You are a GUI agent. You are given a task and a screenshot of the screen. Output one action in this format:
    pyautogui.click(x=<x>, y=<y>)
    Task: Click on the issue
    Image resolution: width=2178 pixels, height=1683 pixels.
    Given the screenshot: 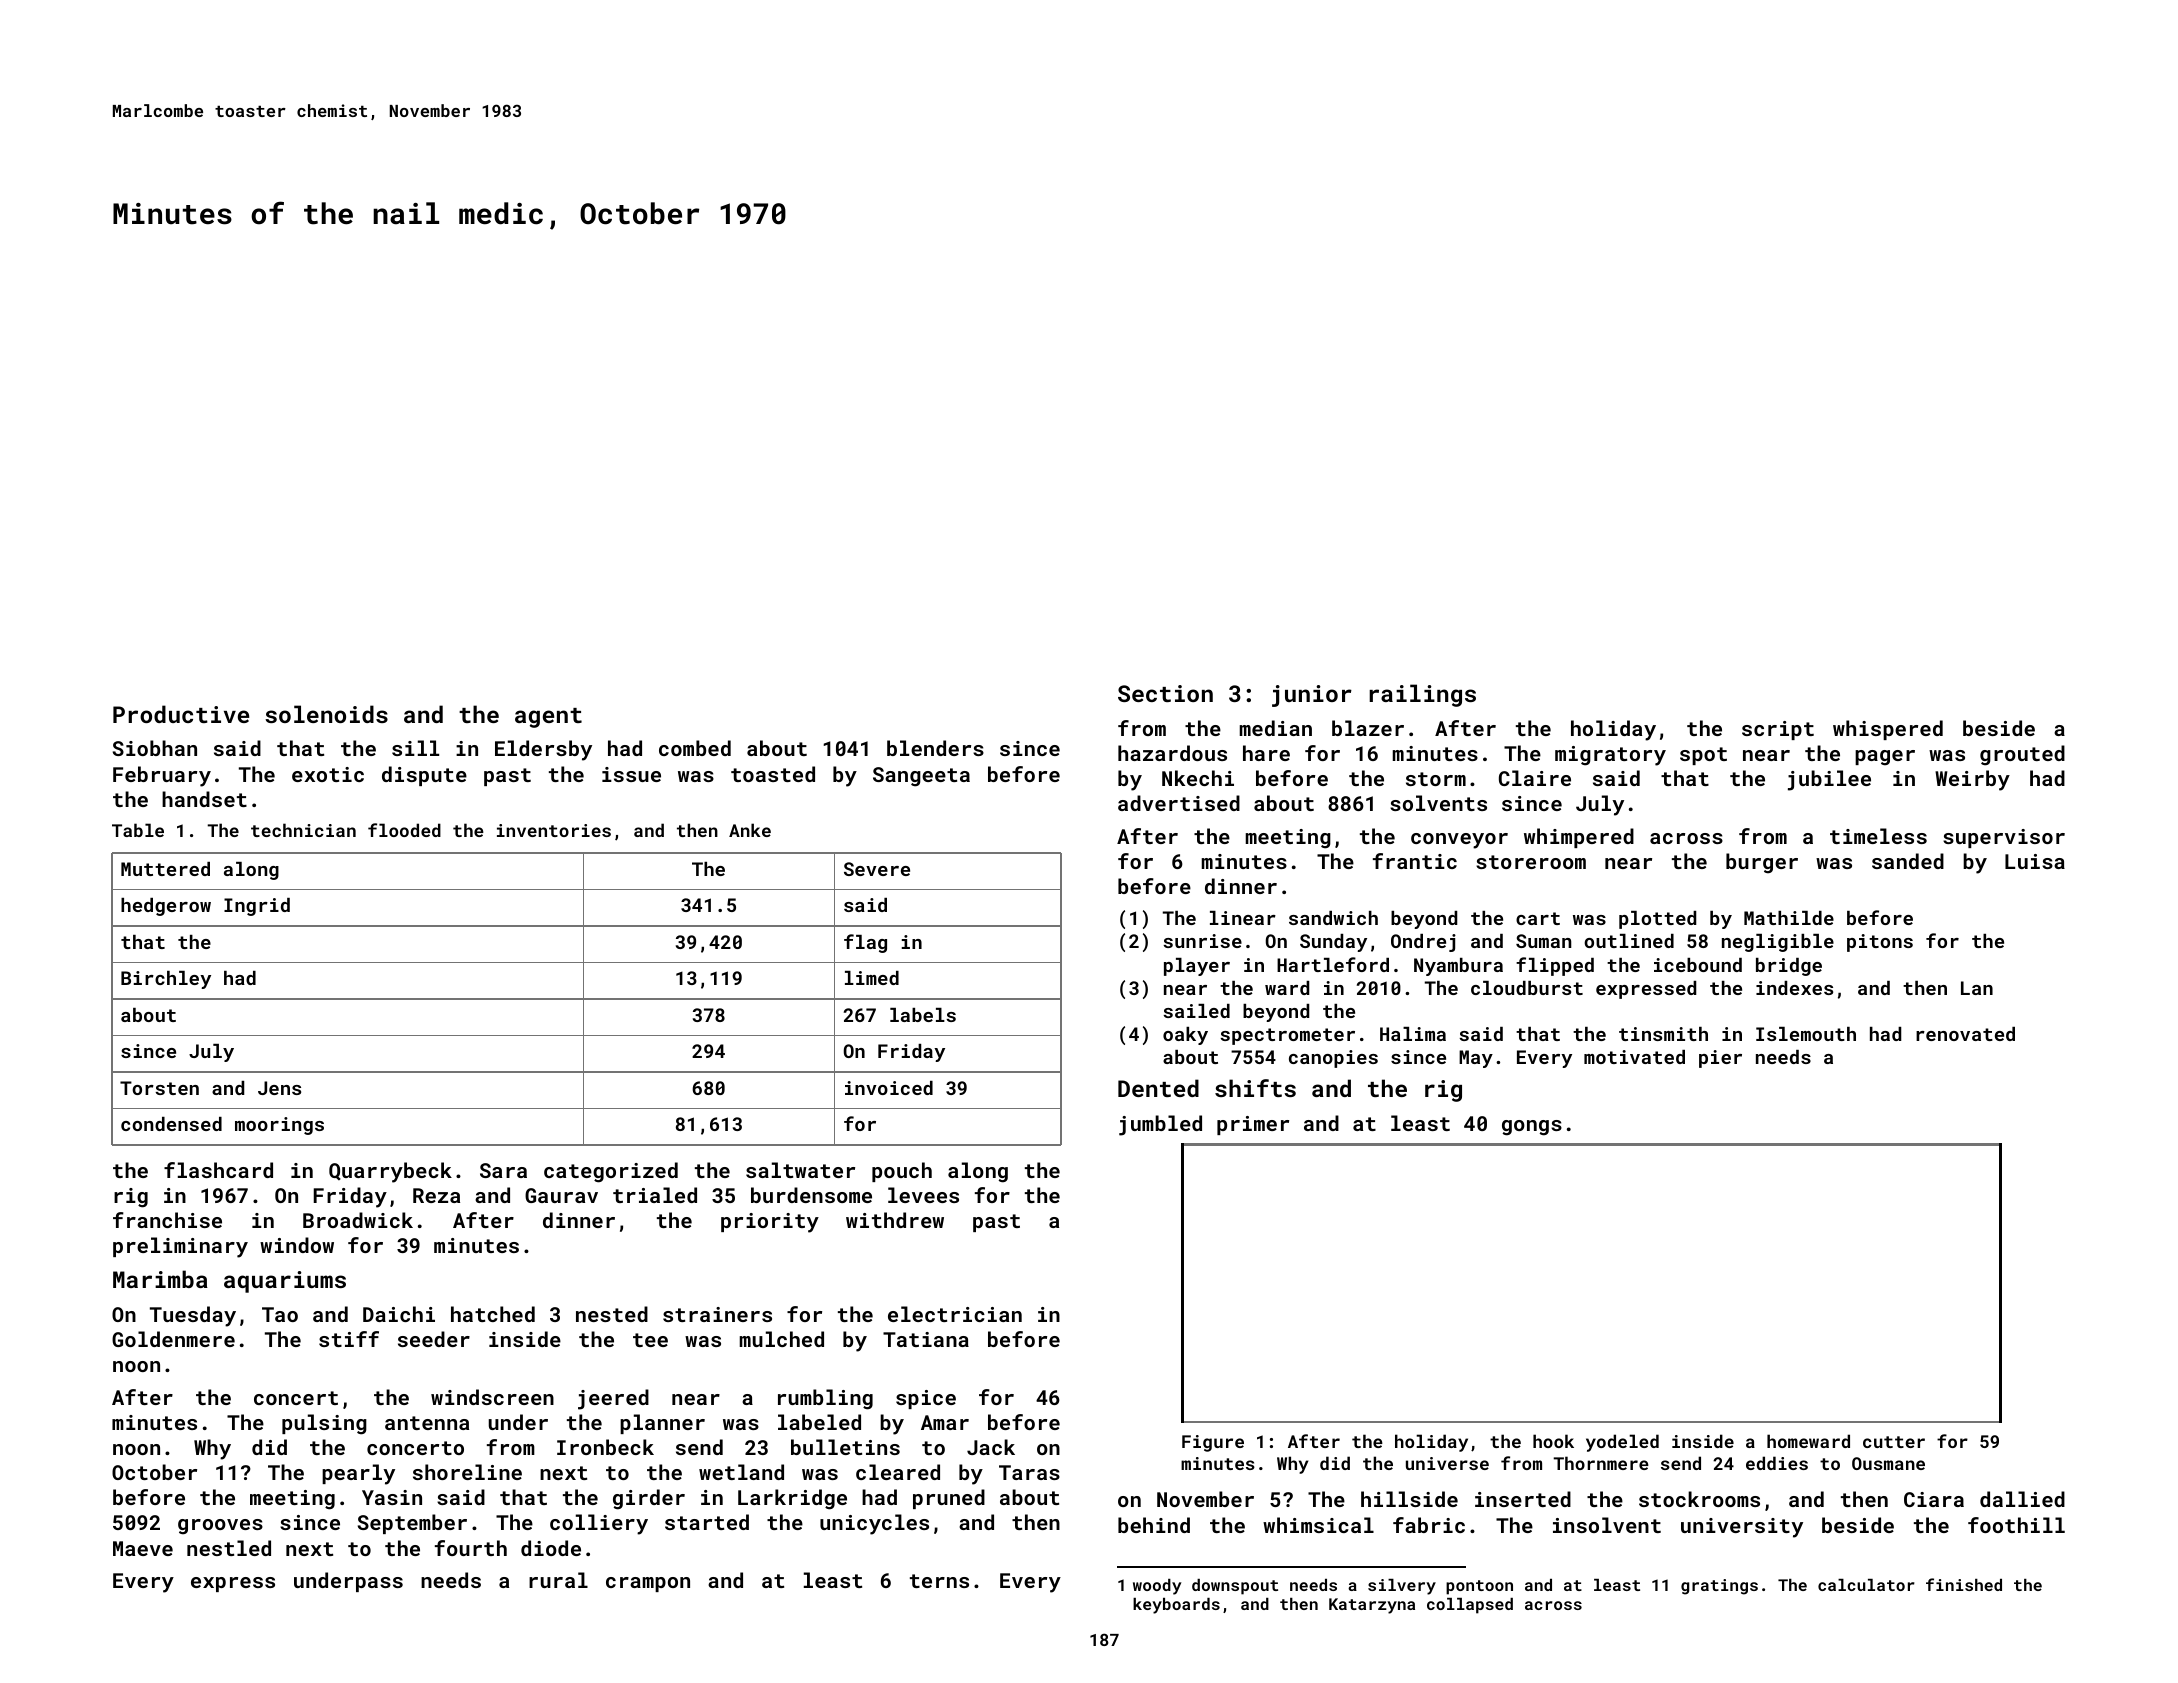 What is the action you would take?
    pyautogui.click(x=631, y=774)
